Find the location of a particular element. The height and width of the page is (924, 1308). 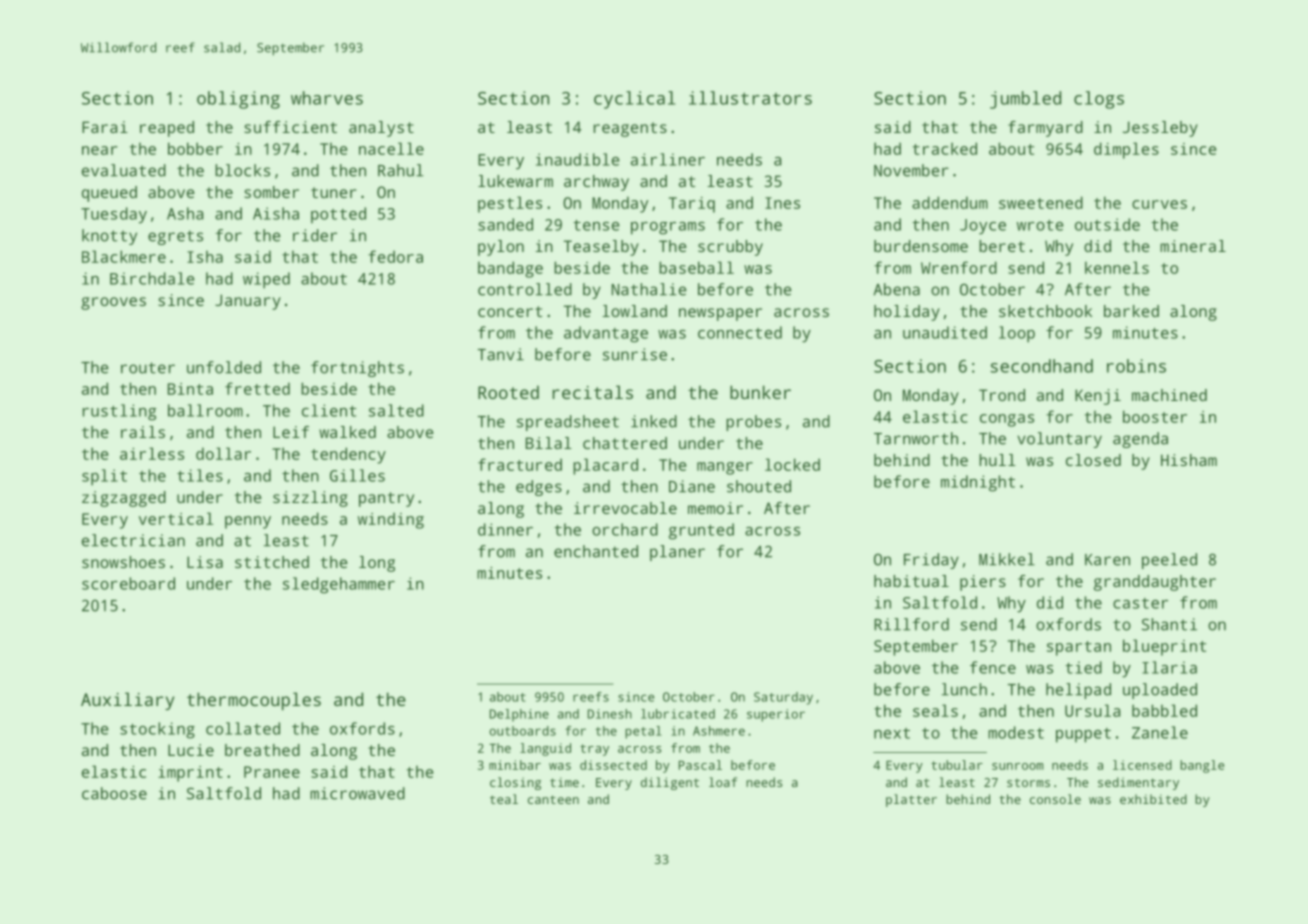

midnight is located at coordinates (978, 483).
